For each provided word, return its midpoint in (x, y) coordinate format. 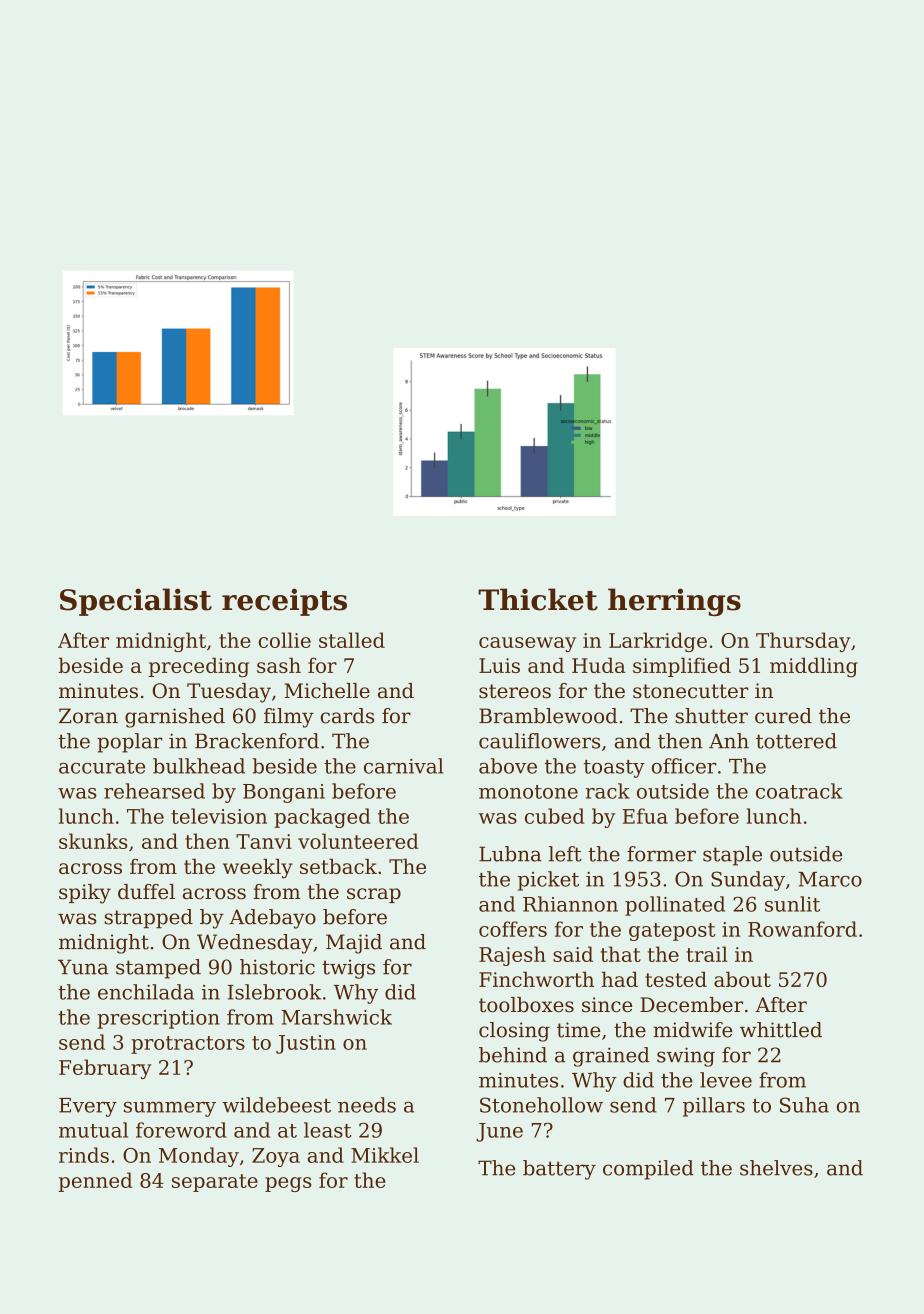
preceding (199, 667)
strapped (148, 919)
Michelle (327, 691)
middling (814, 667)
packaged (322, 818)
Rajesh (512, 956)
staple (732, 856)
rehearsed (154, 791)
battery (559, 1170)
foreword (181, 1130)
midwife (692, 1030)
